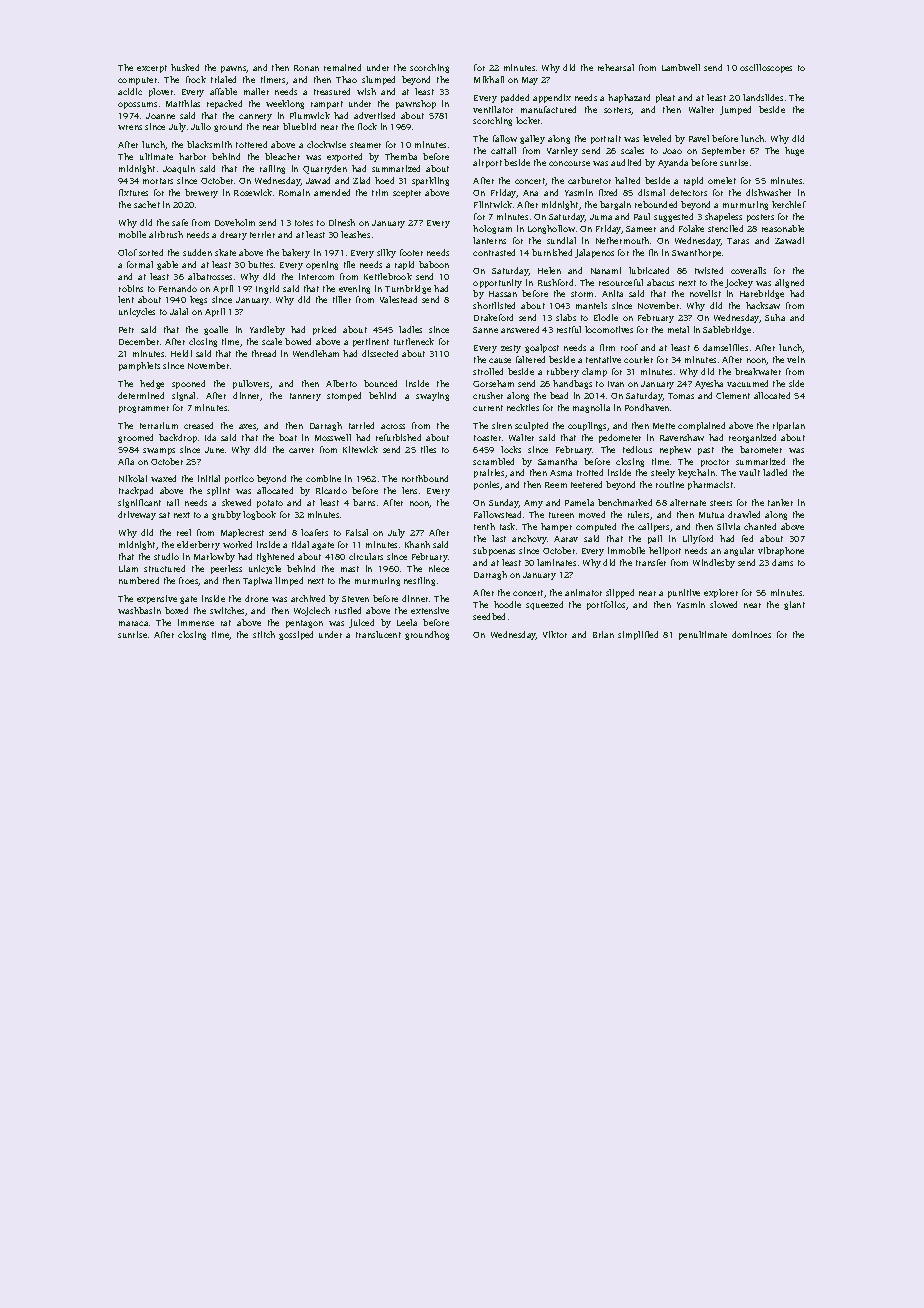 The image size is (924, 1308). What do you see at coordinates (310, 115) in the screenshot?
I see `Plumwick` at bounding box center [310, 115].
